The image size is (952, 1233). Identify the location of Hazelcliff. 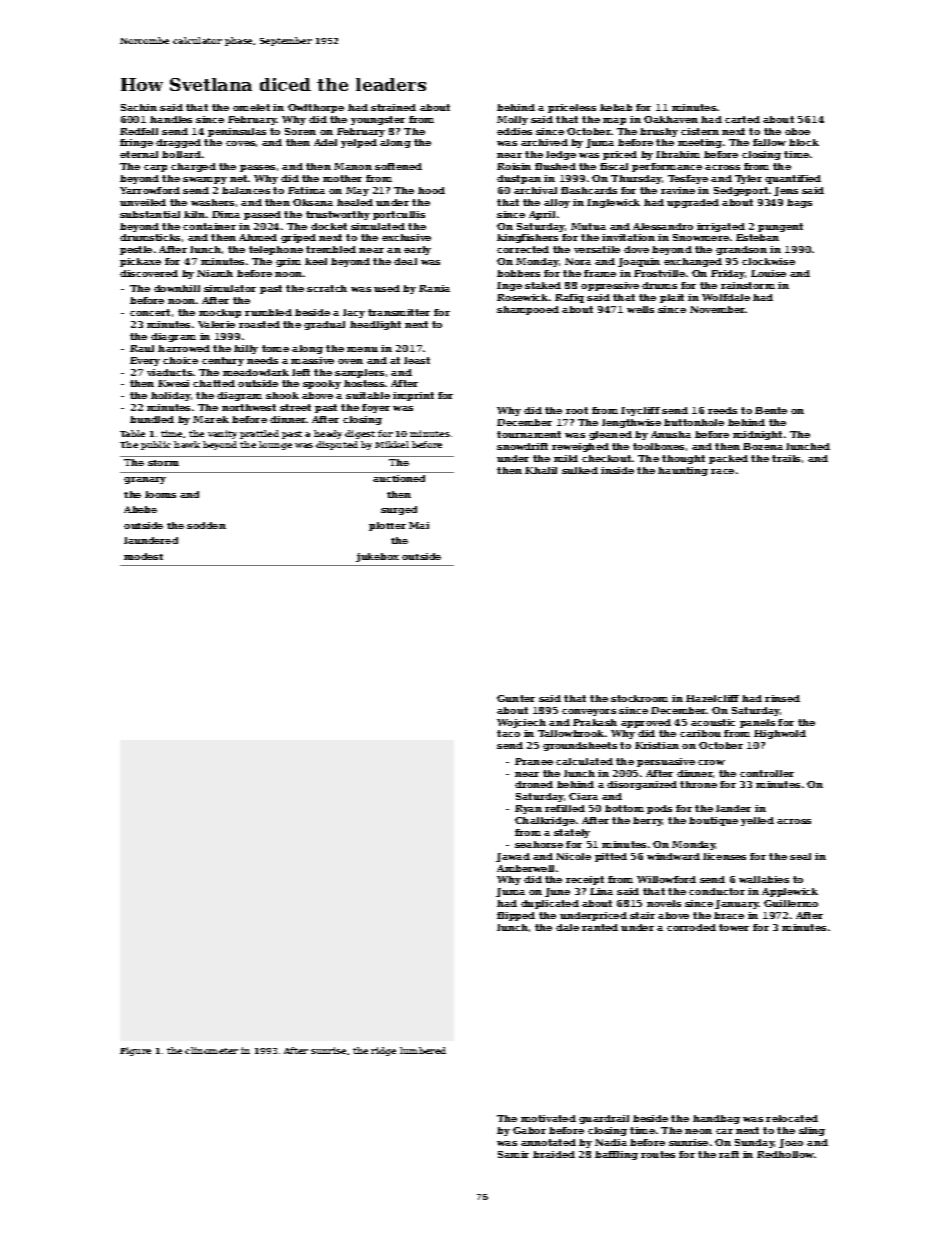
(712, 698).
